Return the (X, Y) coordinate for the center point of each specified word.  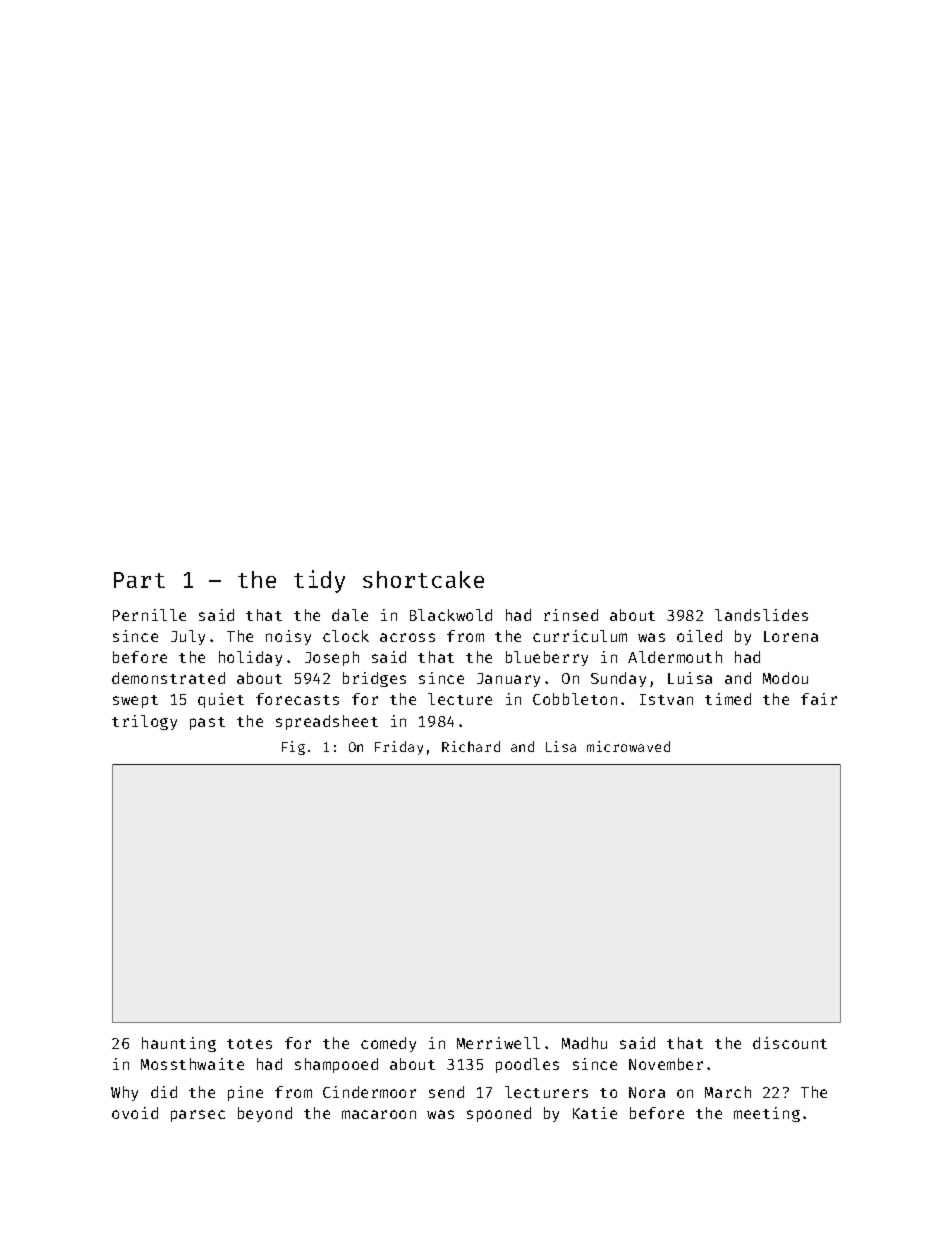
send (446, 1092)
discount (790, 1043)
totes (249, 1044)
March (728, 1092)
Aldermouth (675, 657)
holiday (250, 658)
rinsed (571, 615)
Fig (293, 748)
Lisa (561, 746)
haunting (179, 1044)
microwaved (628, 746)
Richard (471, 746)
